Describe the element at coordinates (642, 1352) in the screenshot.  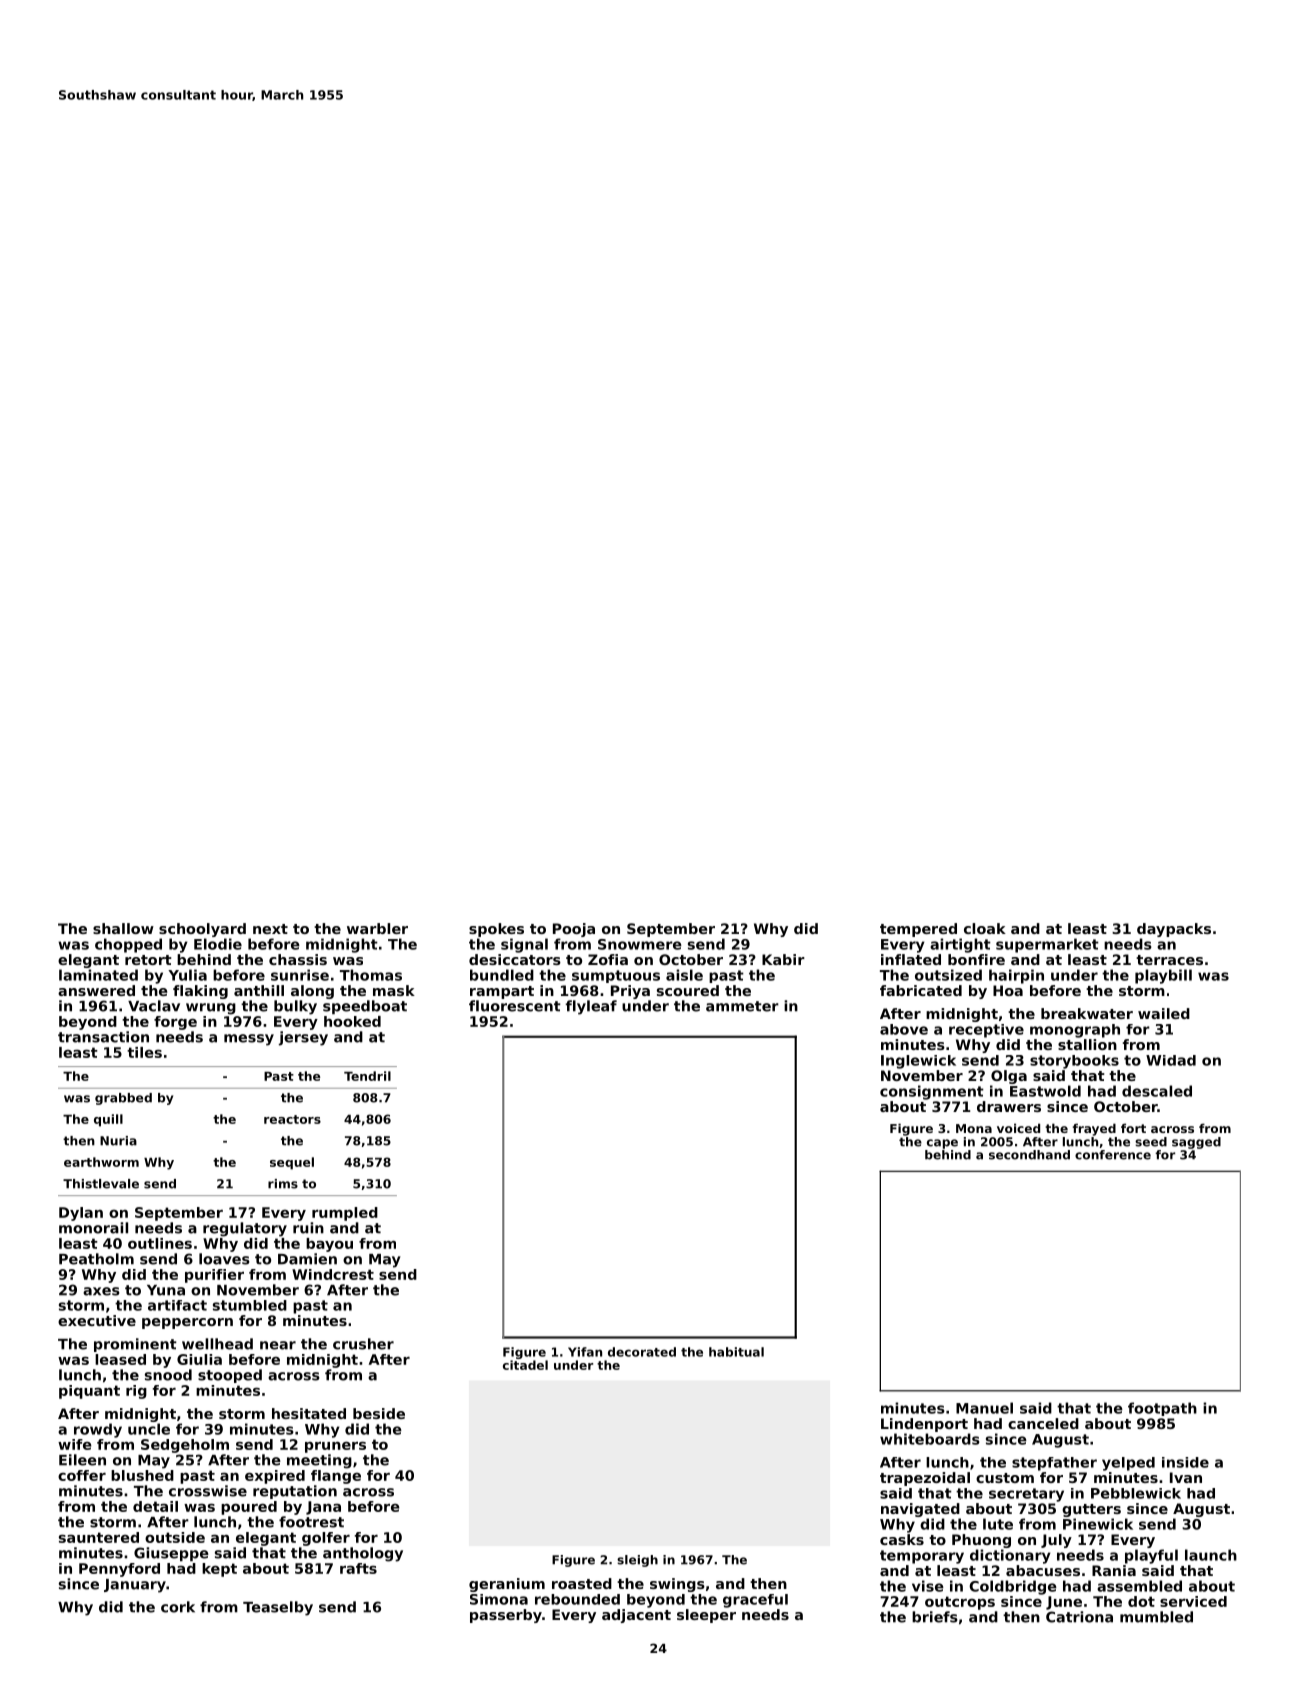
I see `decorated` at that location.
